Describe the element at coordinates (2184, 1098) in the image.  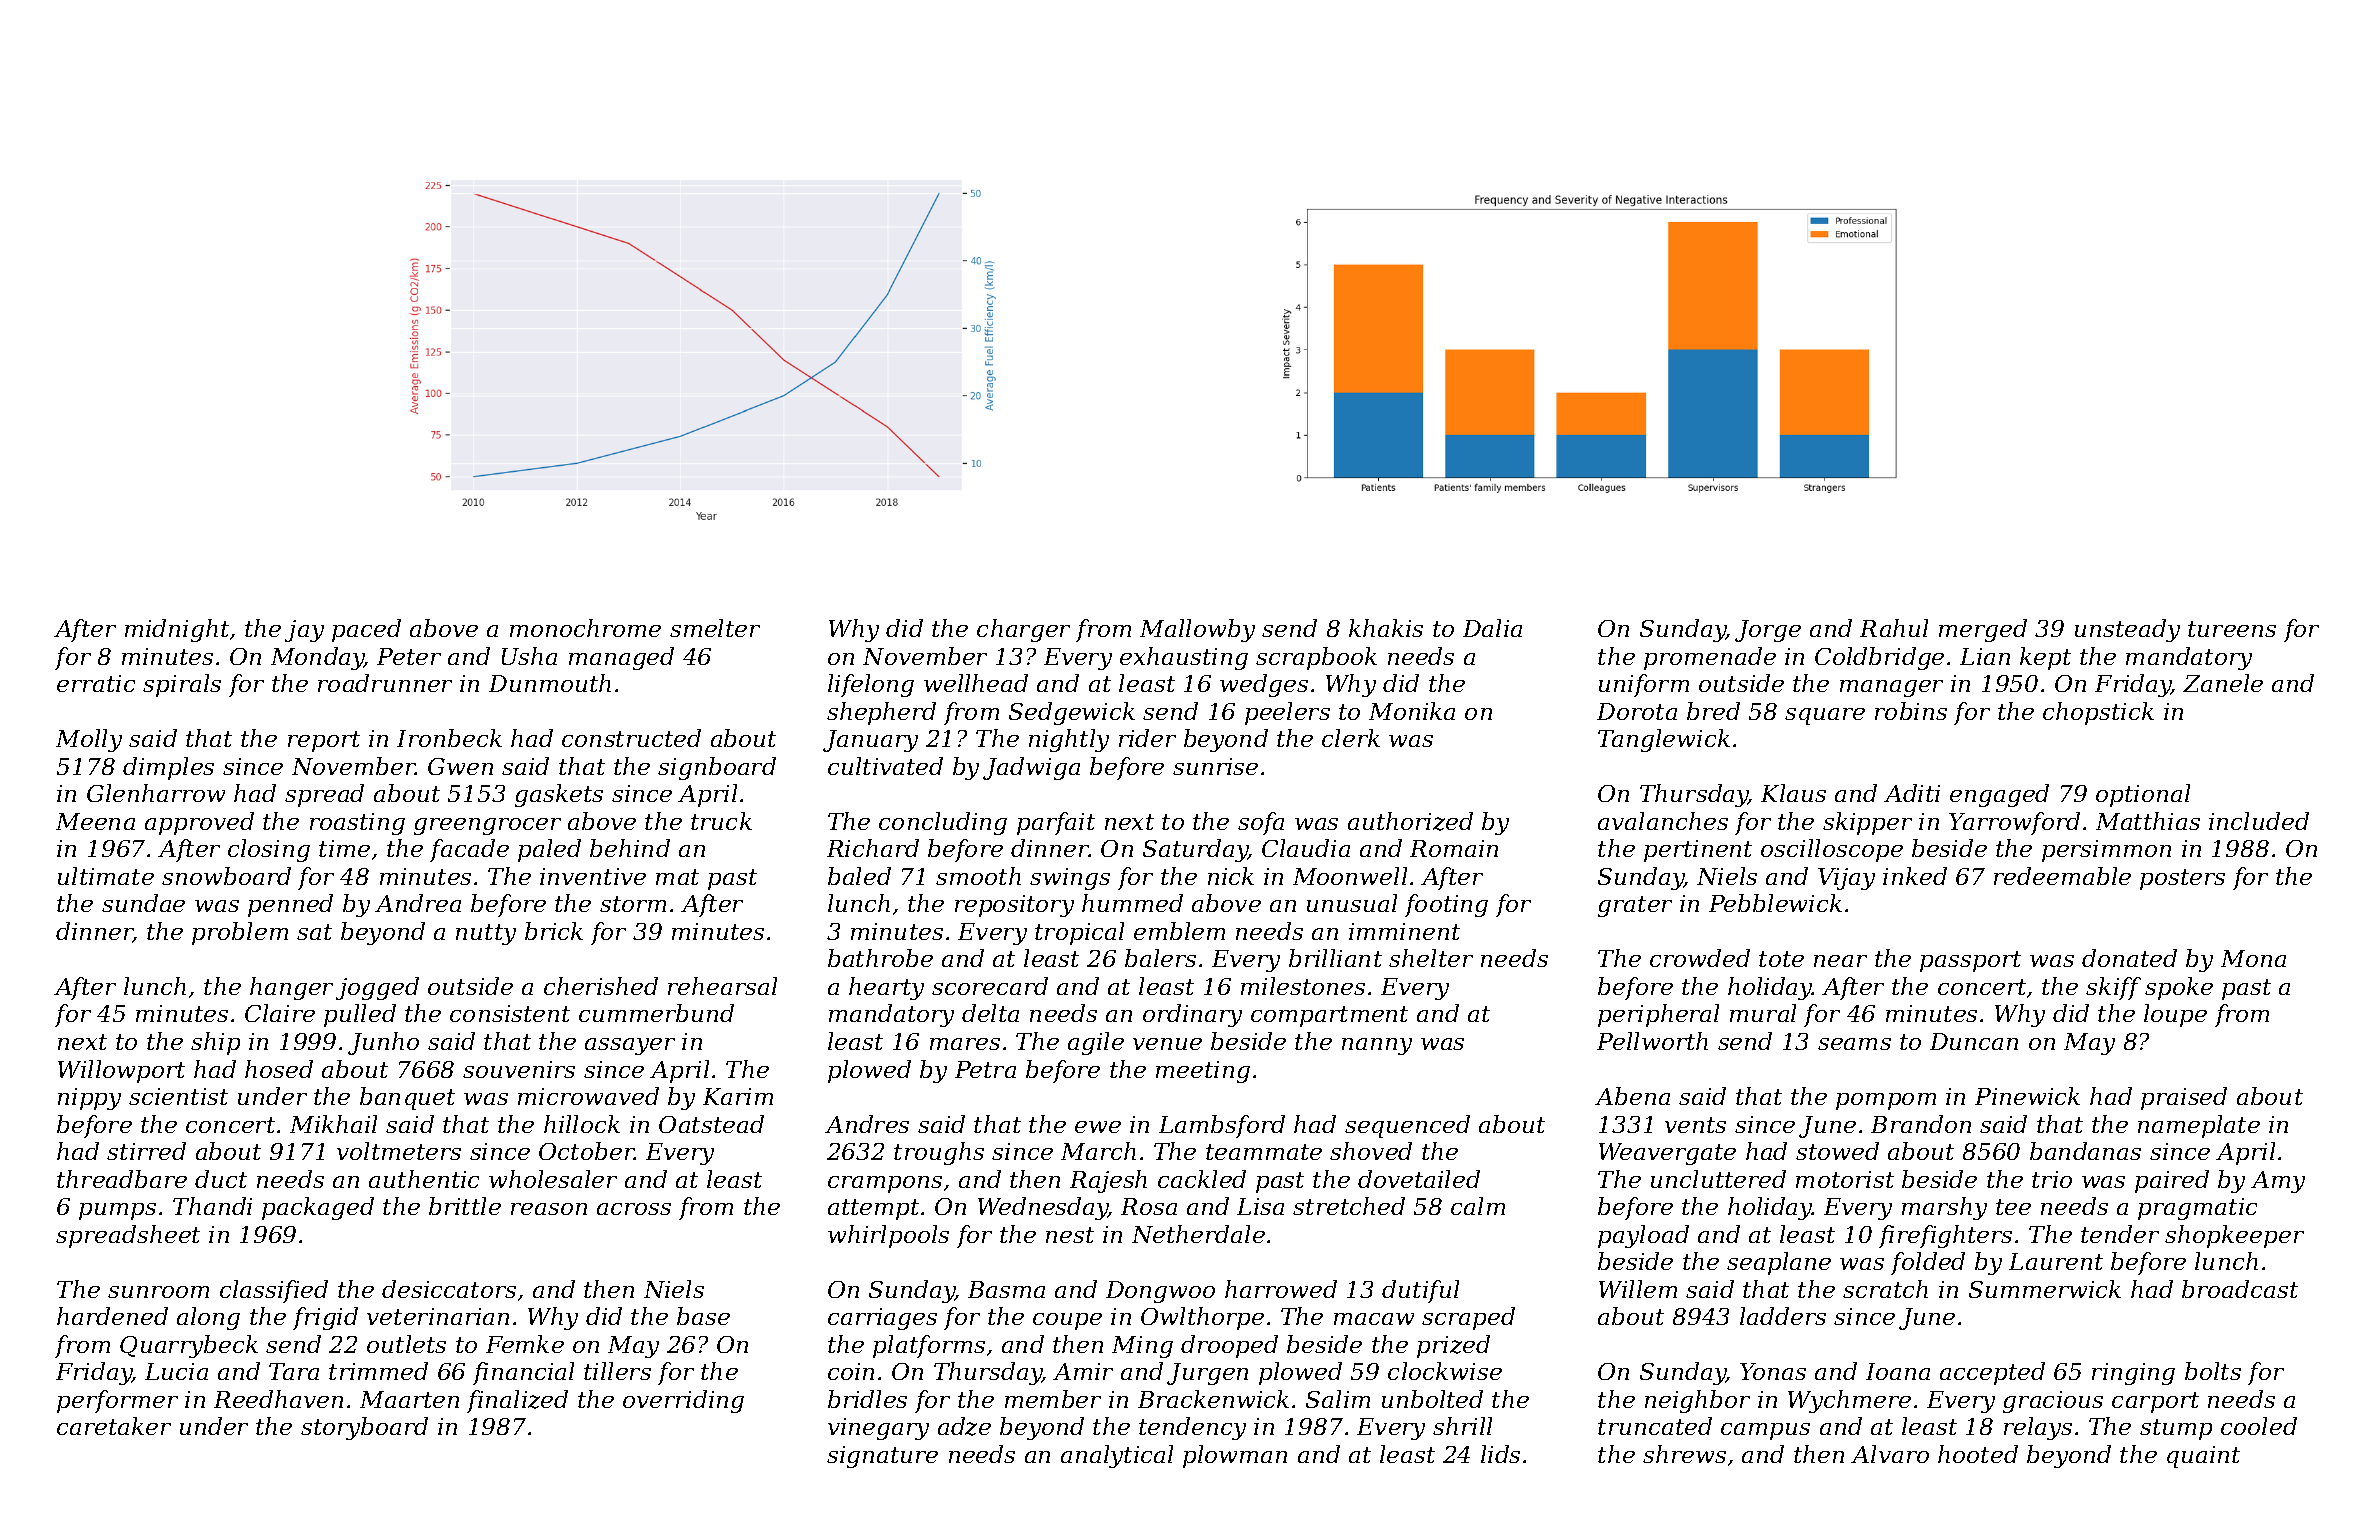
I see `praised` at that location.
